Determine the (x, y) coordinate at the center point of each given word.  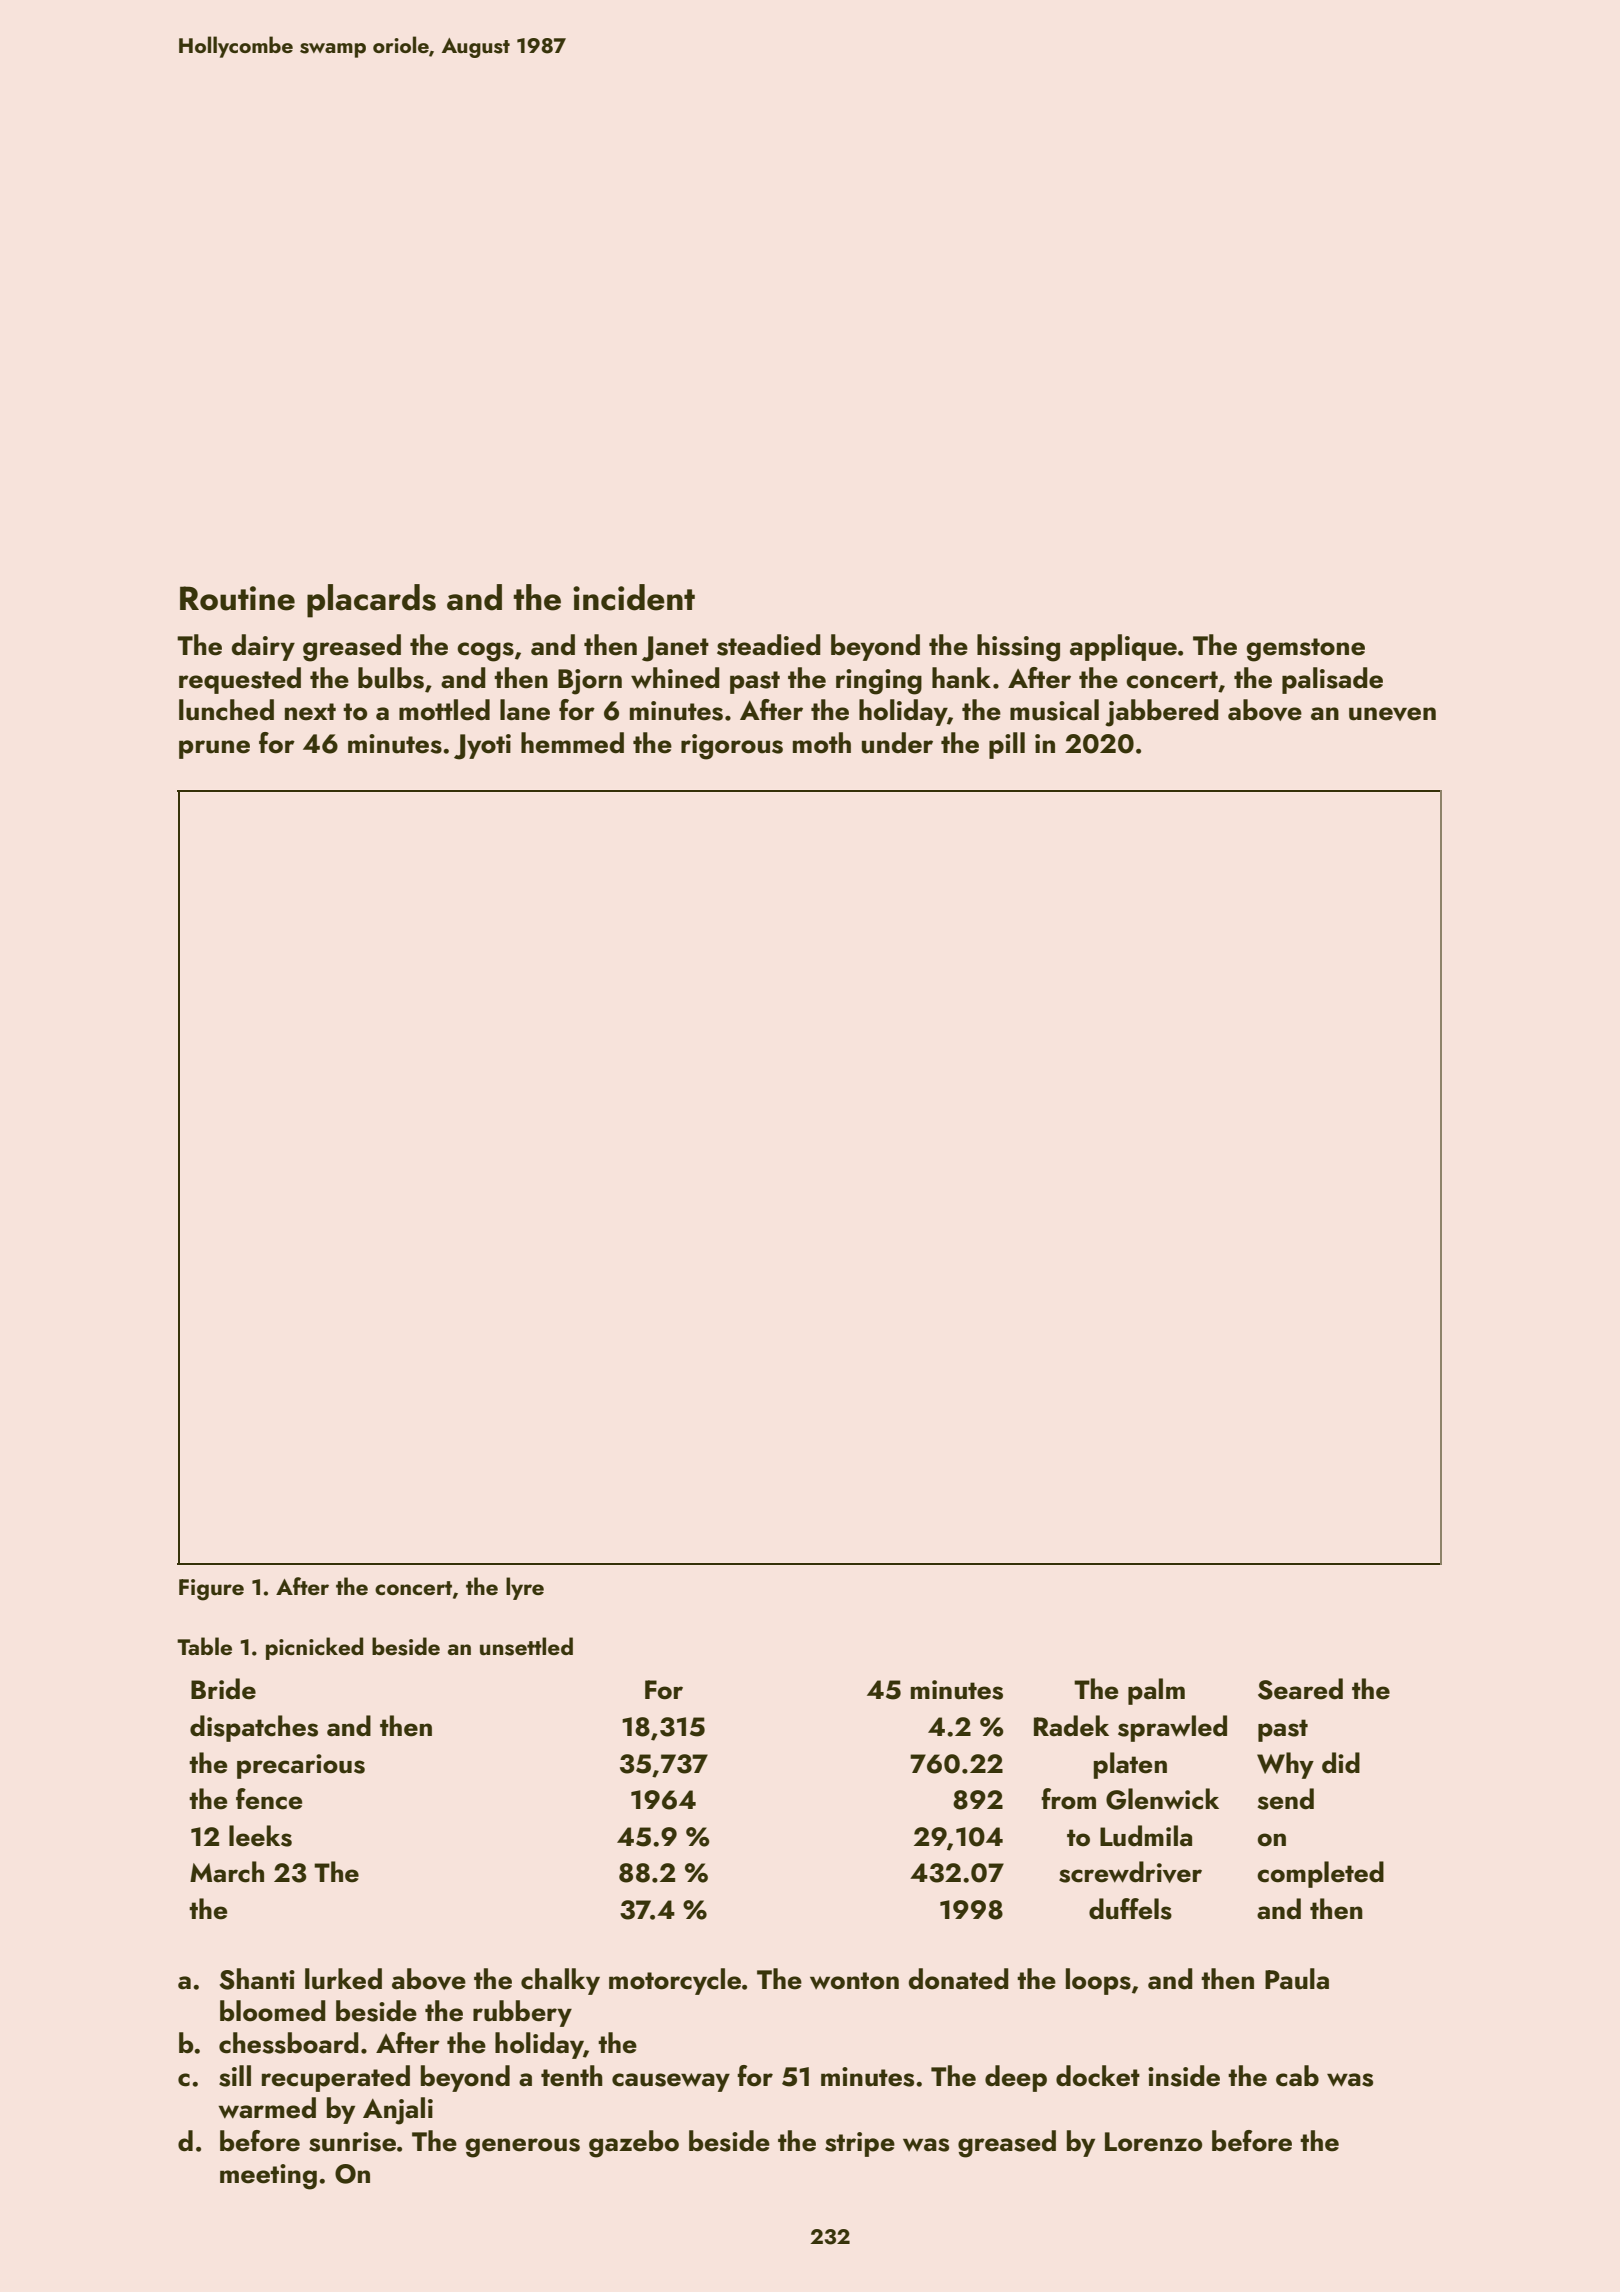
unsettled (526, 1646)
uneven (1392, 714)
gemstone (1306, 650)
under (897, 743)
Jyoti (482, 747)
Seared (1300, 1689)
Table (204, 1646)
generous (523, 2148)
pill (1007, 745)
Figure (211, 1590)
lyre (525, 1588)
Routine (237, 598)
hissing (1018, 648)
